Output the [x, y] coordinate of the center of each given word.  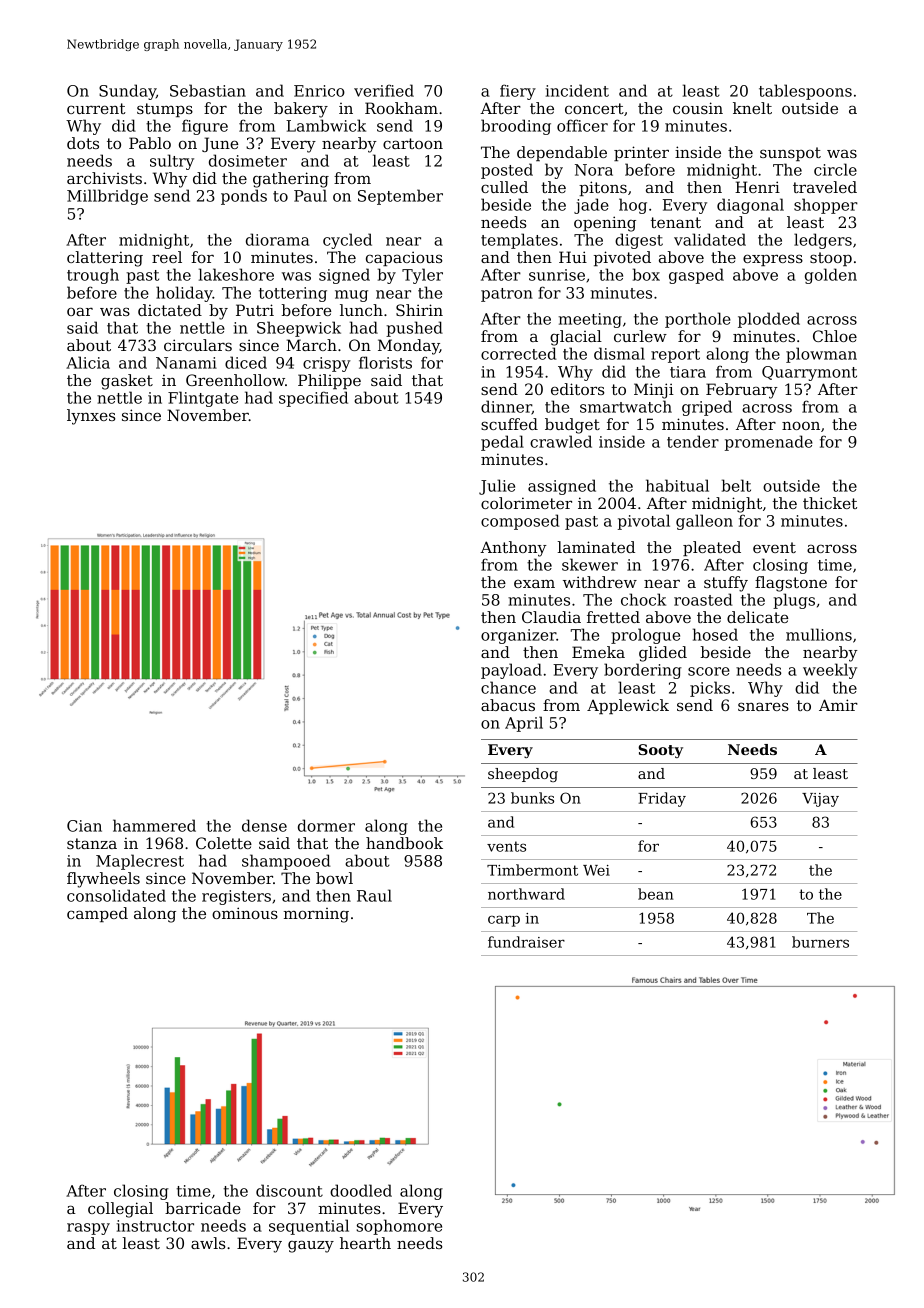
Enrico [319, 91]
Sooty [660, 751]
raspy [88, 1229]
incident [577, 90]
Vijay [820, 800]
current [96, 108]
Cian [84, 826]
